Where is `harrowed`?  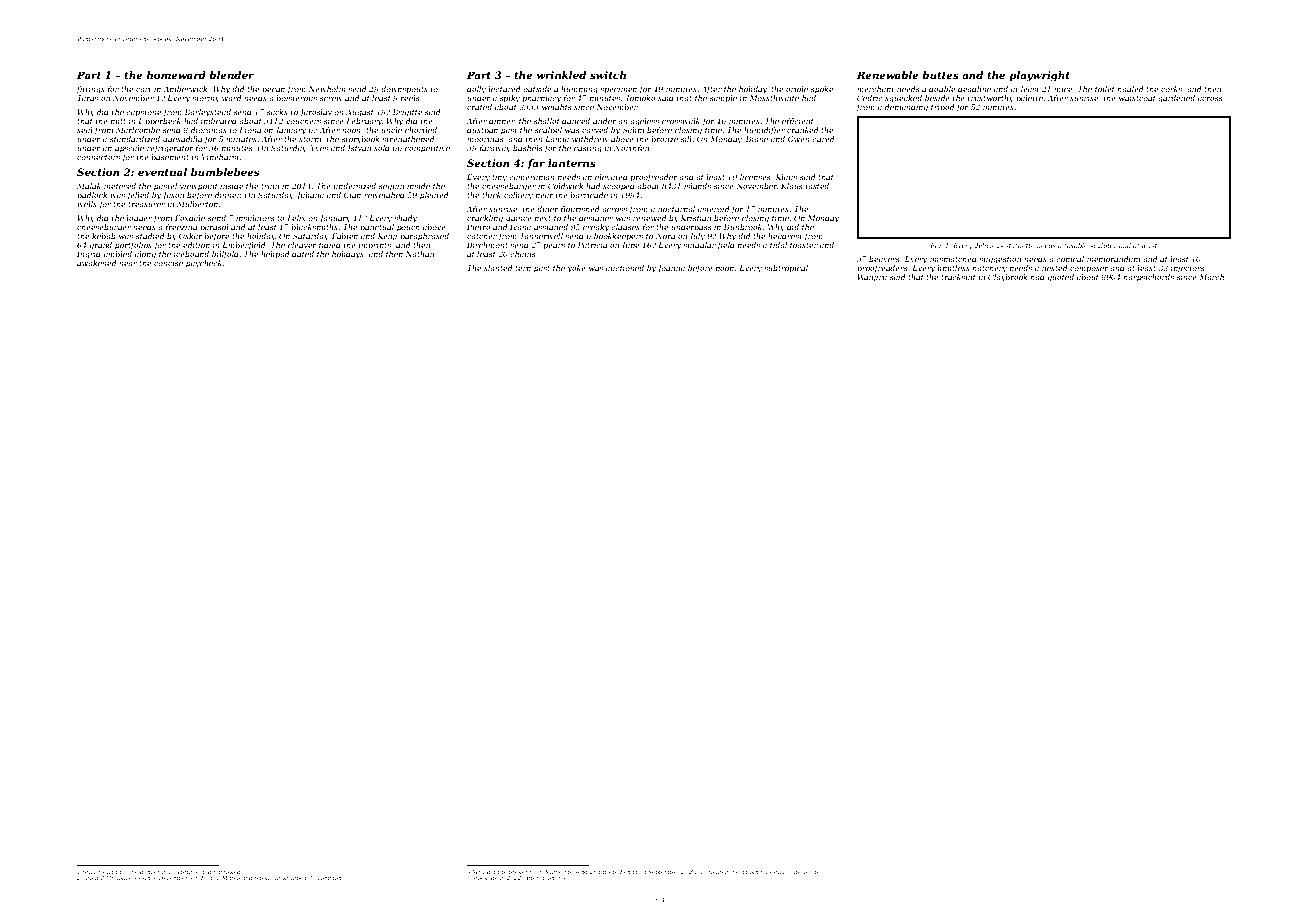
harrowed is located at coordinates (227, 872).
